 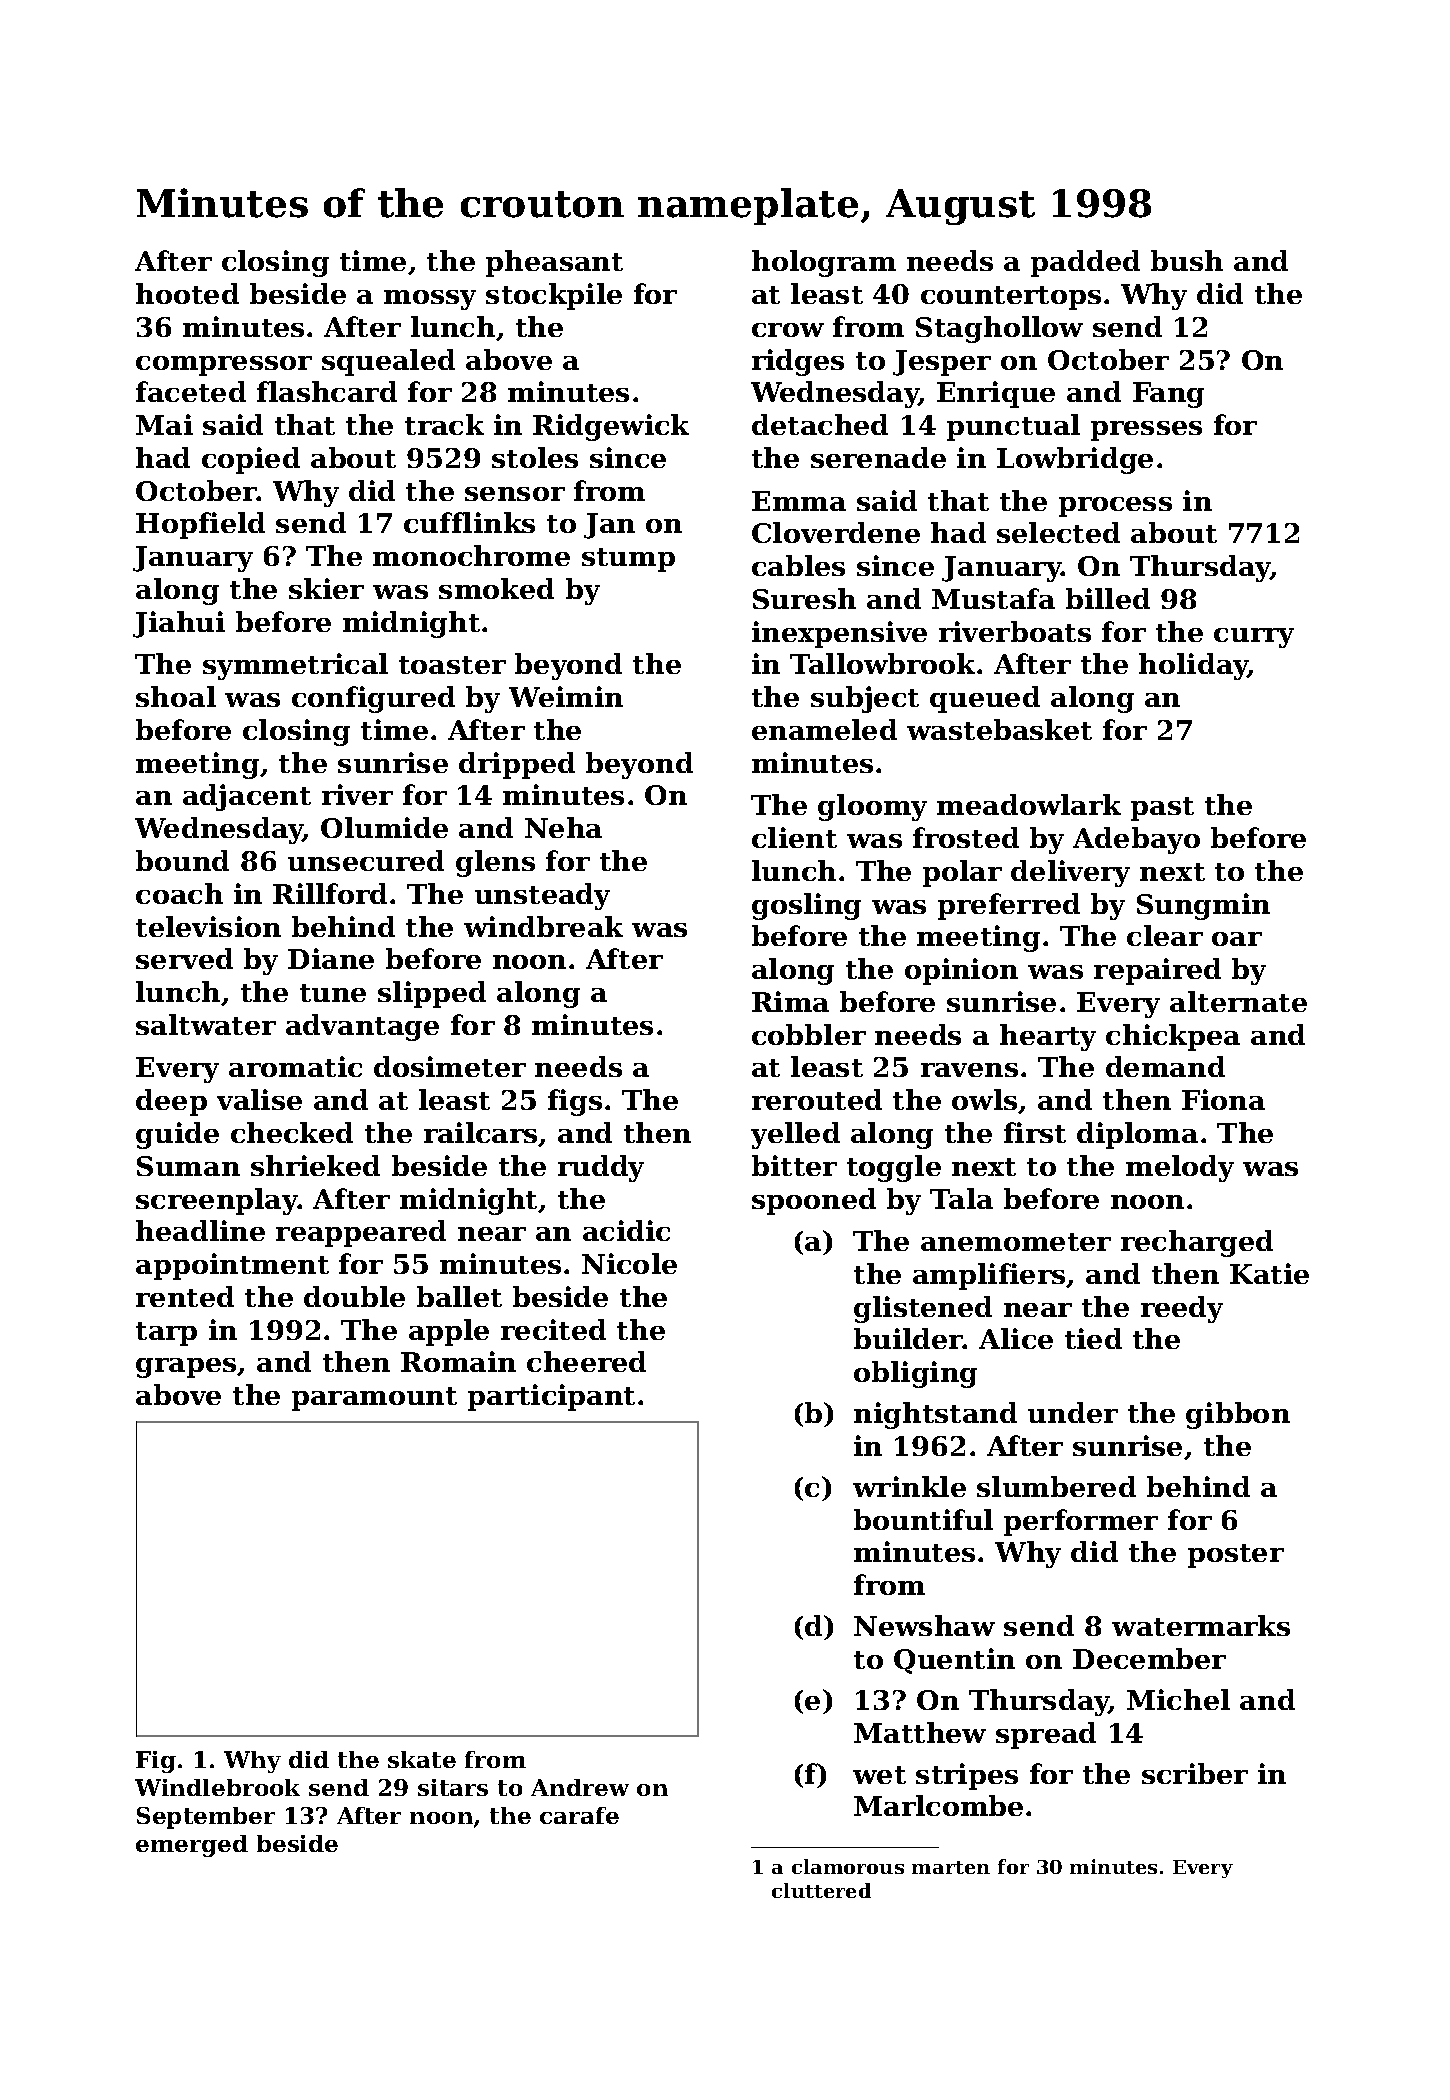 What do you see at coordinates (184, 958) in the screenshot?
I see `served` at bounding box center [184, 958].
